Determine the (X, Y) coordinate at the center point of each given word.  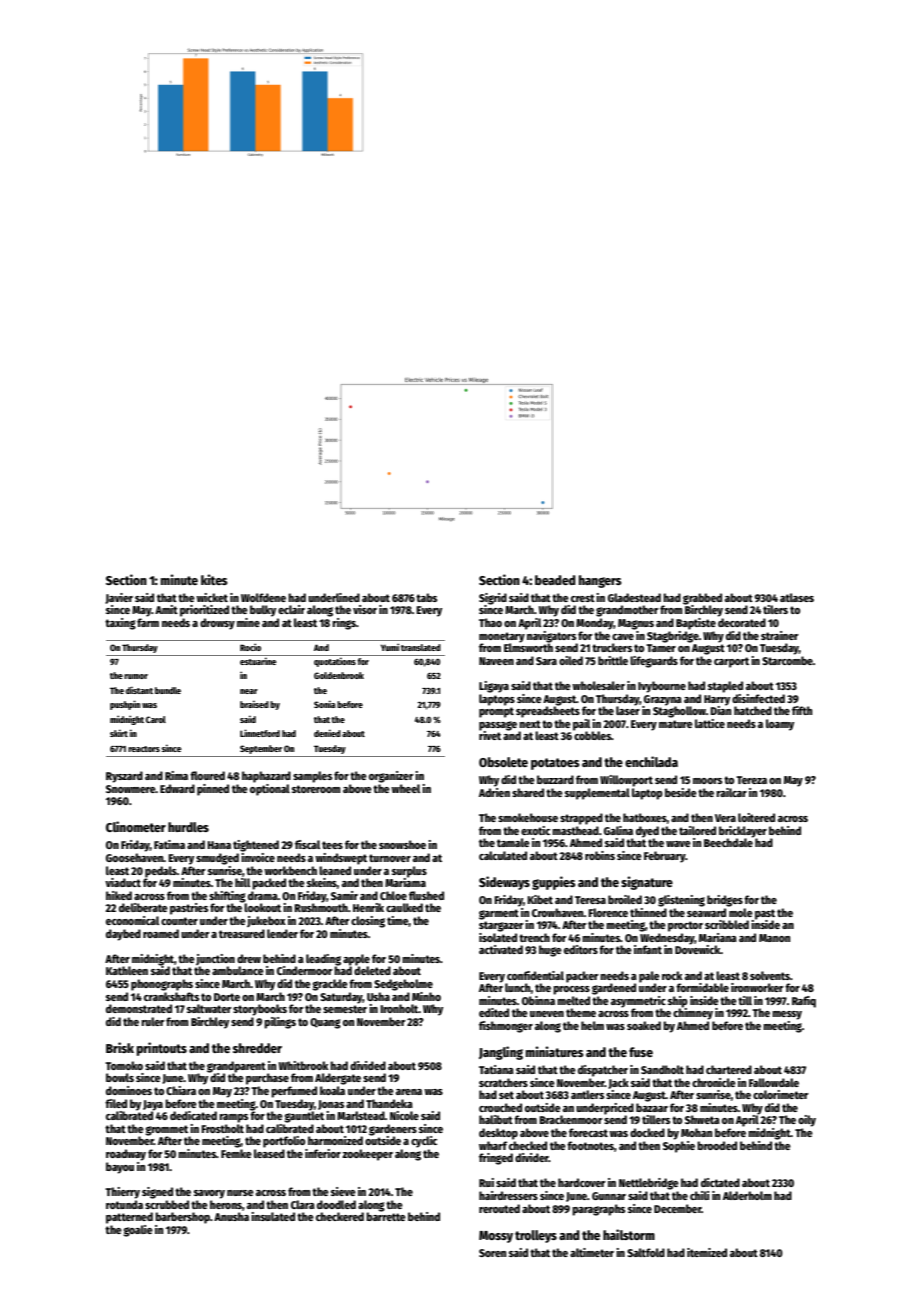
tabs (426, 597)
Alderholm (747, 1195)
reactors (144, 749)
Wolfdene (263, 597)
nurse (240, 1193)
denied (327, 733)
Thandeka (389, 1103)
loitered (756, 817)
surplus (409, 871)
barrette (386, 1216)
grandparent (236, 1067)
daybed (123, 935)
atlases (797, 597)
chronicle (714, 1082)
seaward (706, 912)
